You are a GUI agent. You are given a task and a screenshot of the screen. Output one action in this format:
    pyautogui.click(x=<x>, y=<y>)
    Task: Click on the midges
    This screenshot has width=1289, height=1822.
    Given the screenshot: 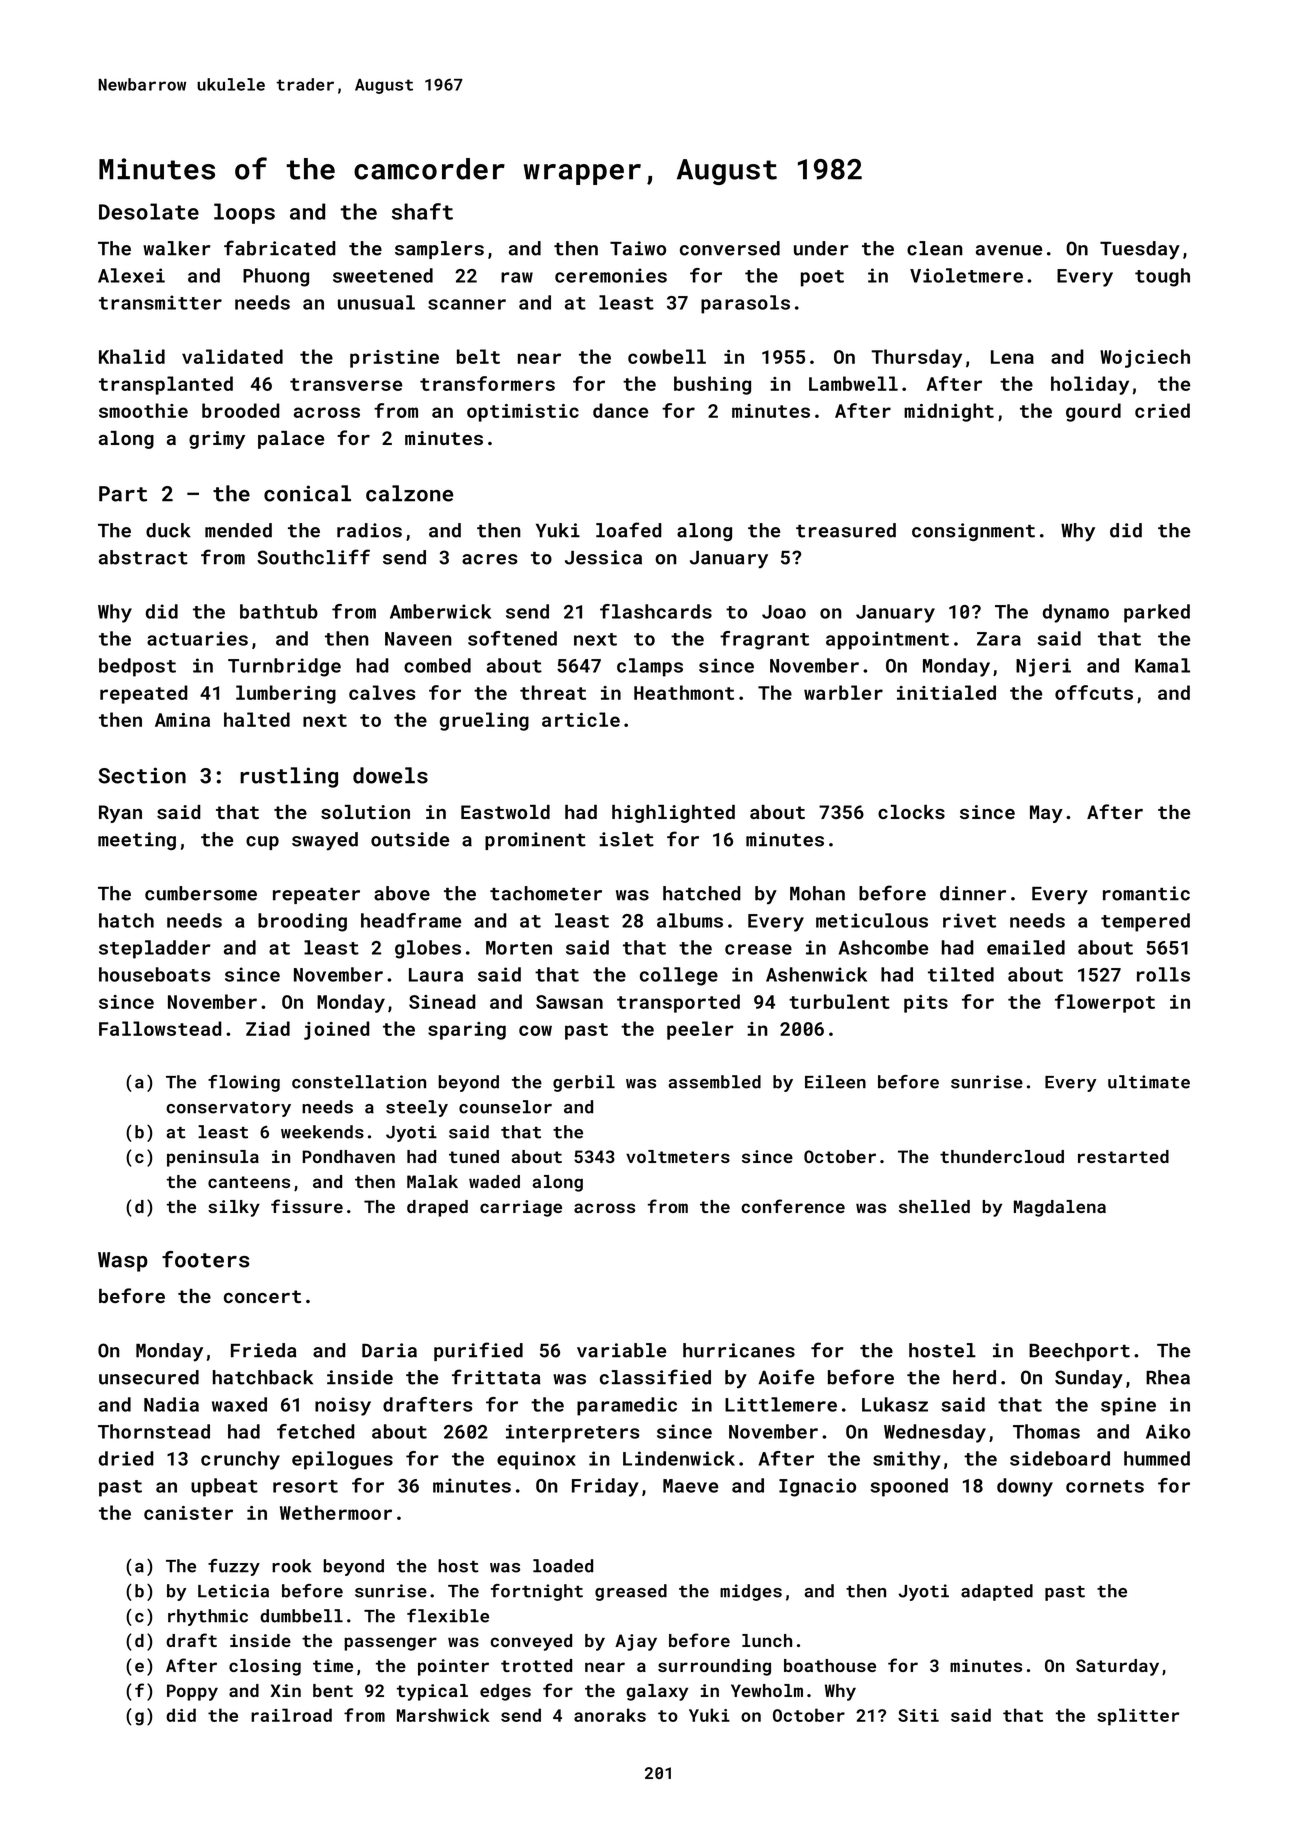 What is the action you would take?
    pyautogui.click(x=751, y=1592)
